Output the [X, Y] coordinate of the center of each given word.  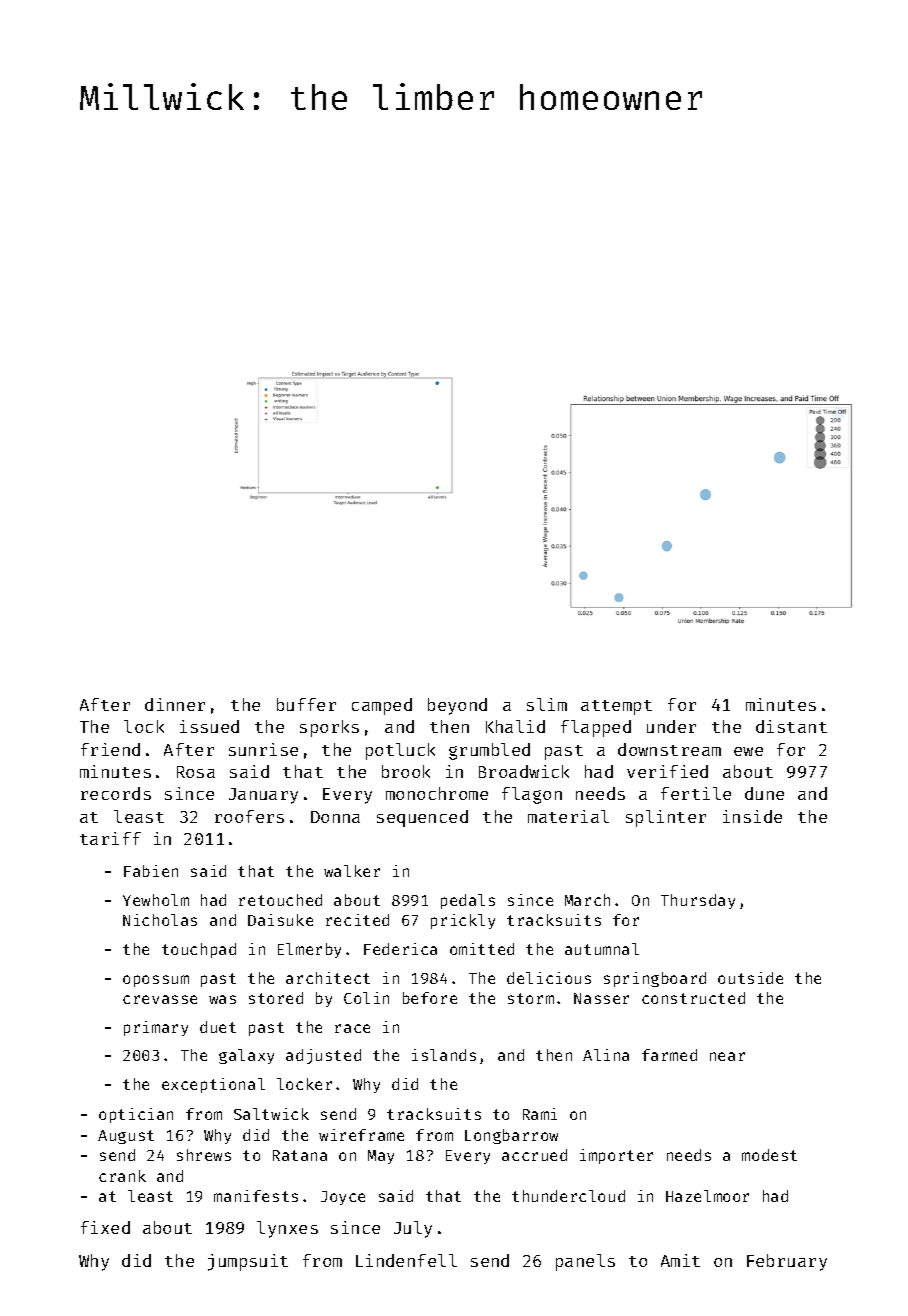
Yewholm [156, 900]
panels [585, 1262]
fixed [105, 1227]
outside [750, 978]
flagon [532, 795]
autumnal [602, 949]
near [727, 1056]
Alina [606, 1055]
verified [667, 771]
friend [110, 749]
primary [156, 1028]
